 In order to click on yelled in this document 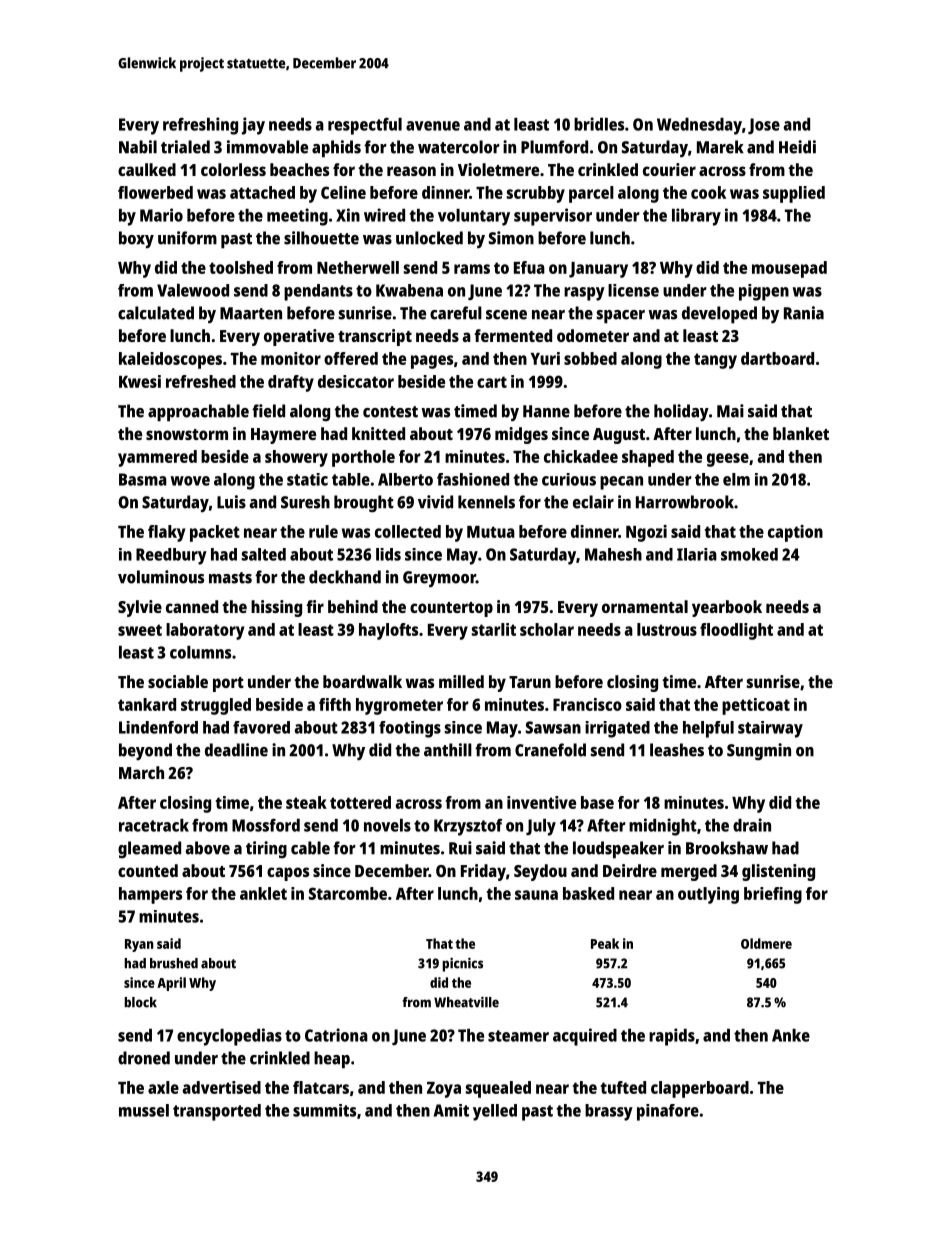, I will do `click(495, 1112)`.
